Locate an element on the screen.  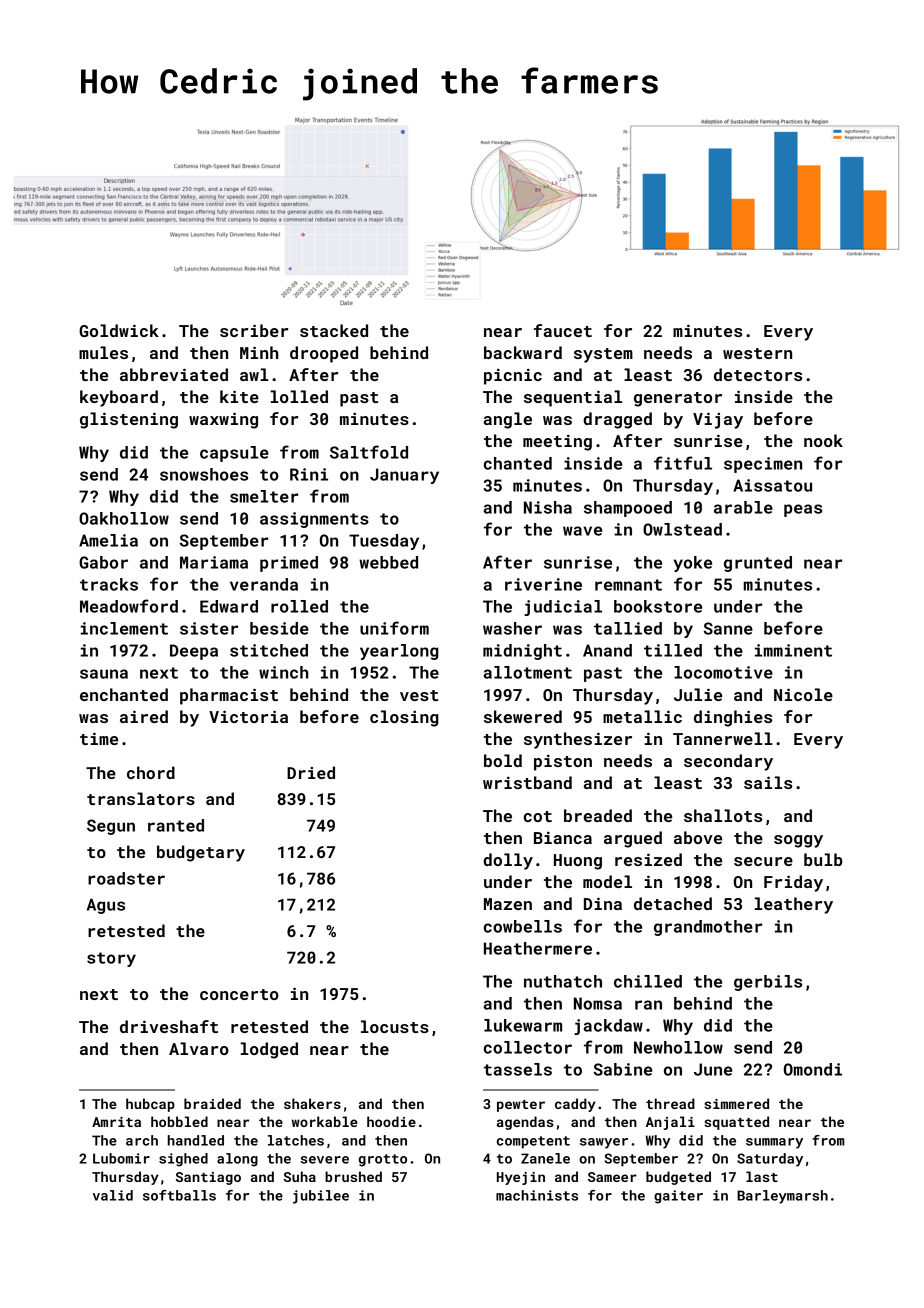
snowshoes is located at coordinates (204, 474).
